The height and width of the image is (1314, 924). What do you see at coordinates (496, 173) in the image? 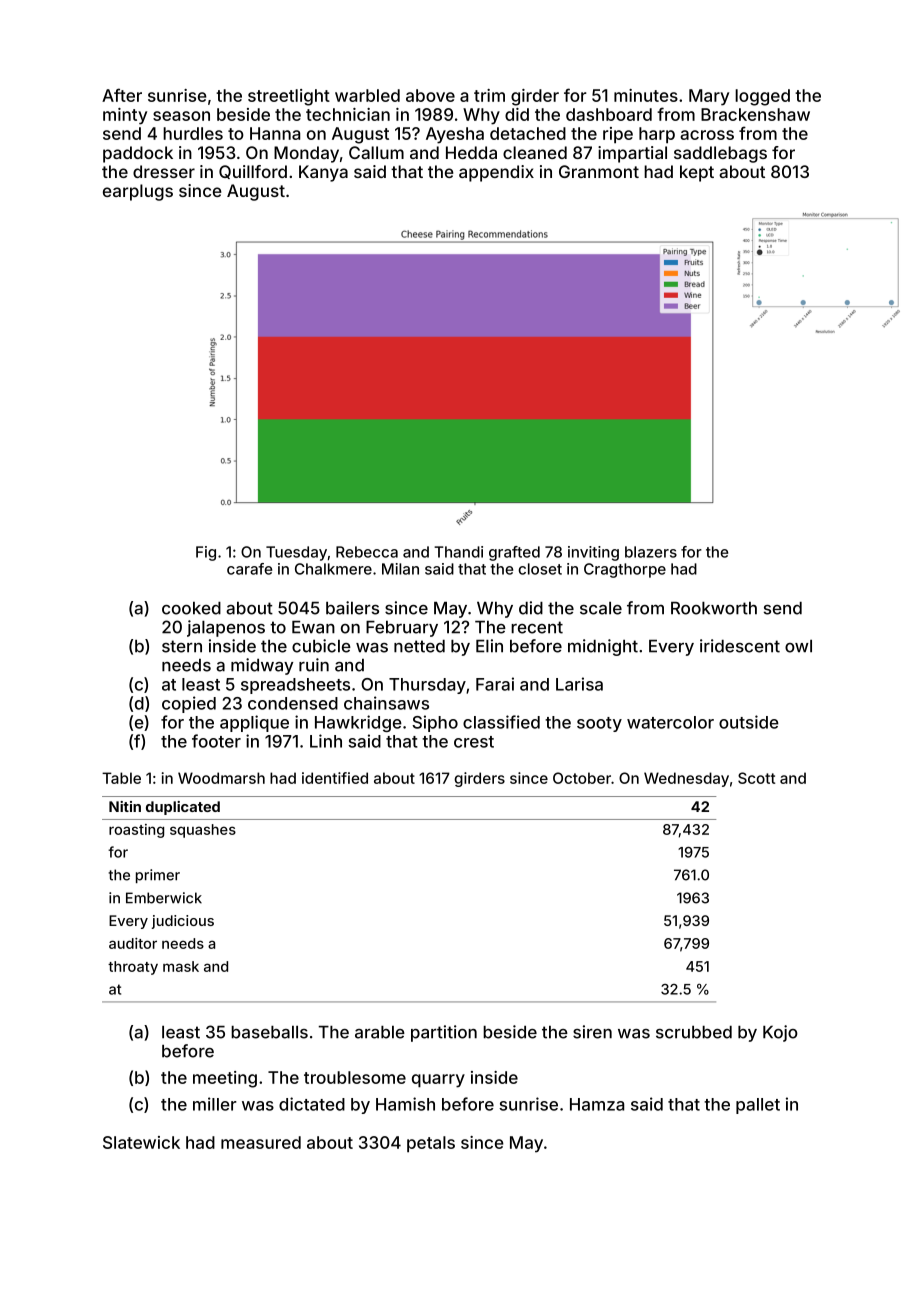
I see `appendix` at bounding box center [496, 173].
